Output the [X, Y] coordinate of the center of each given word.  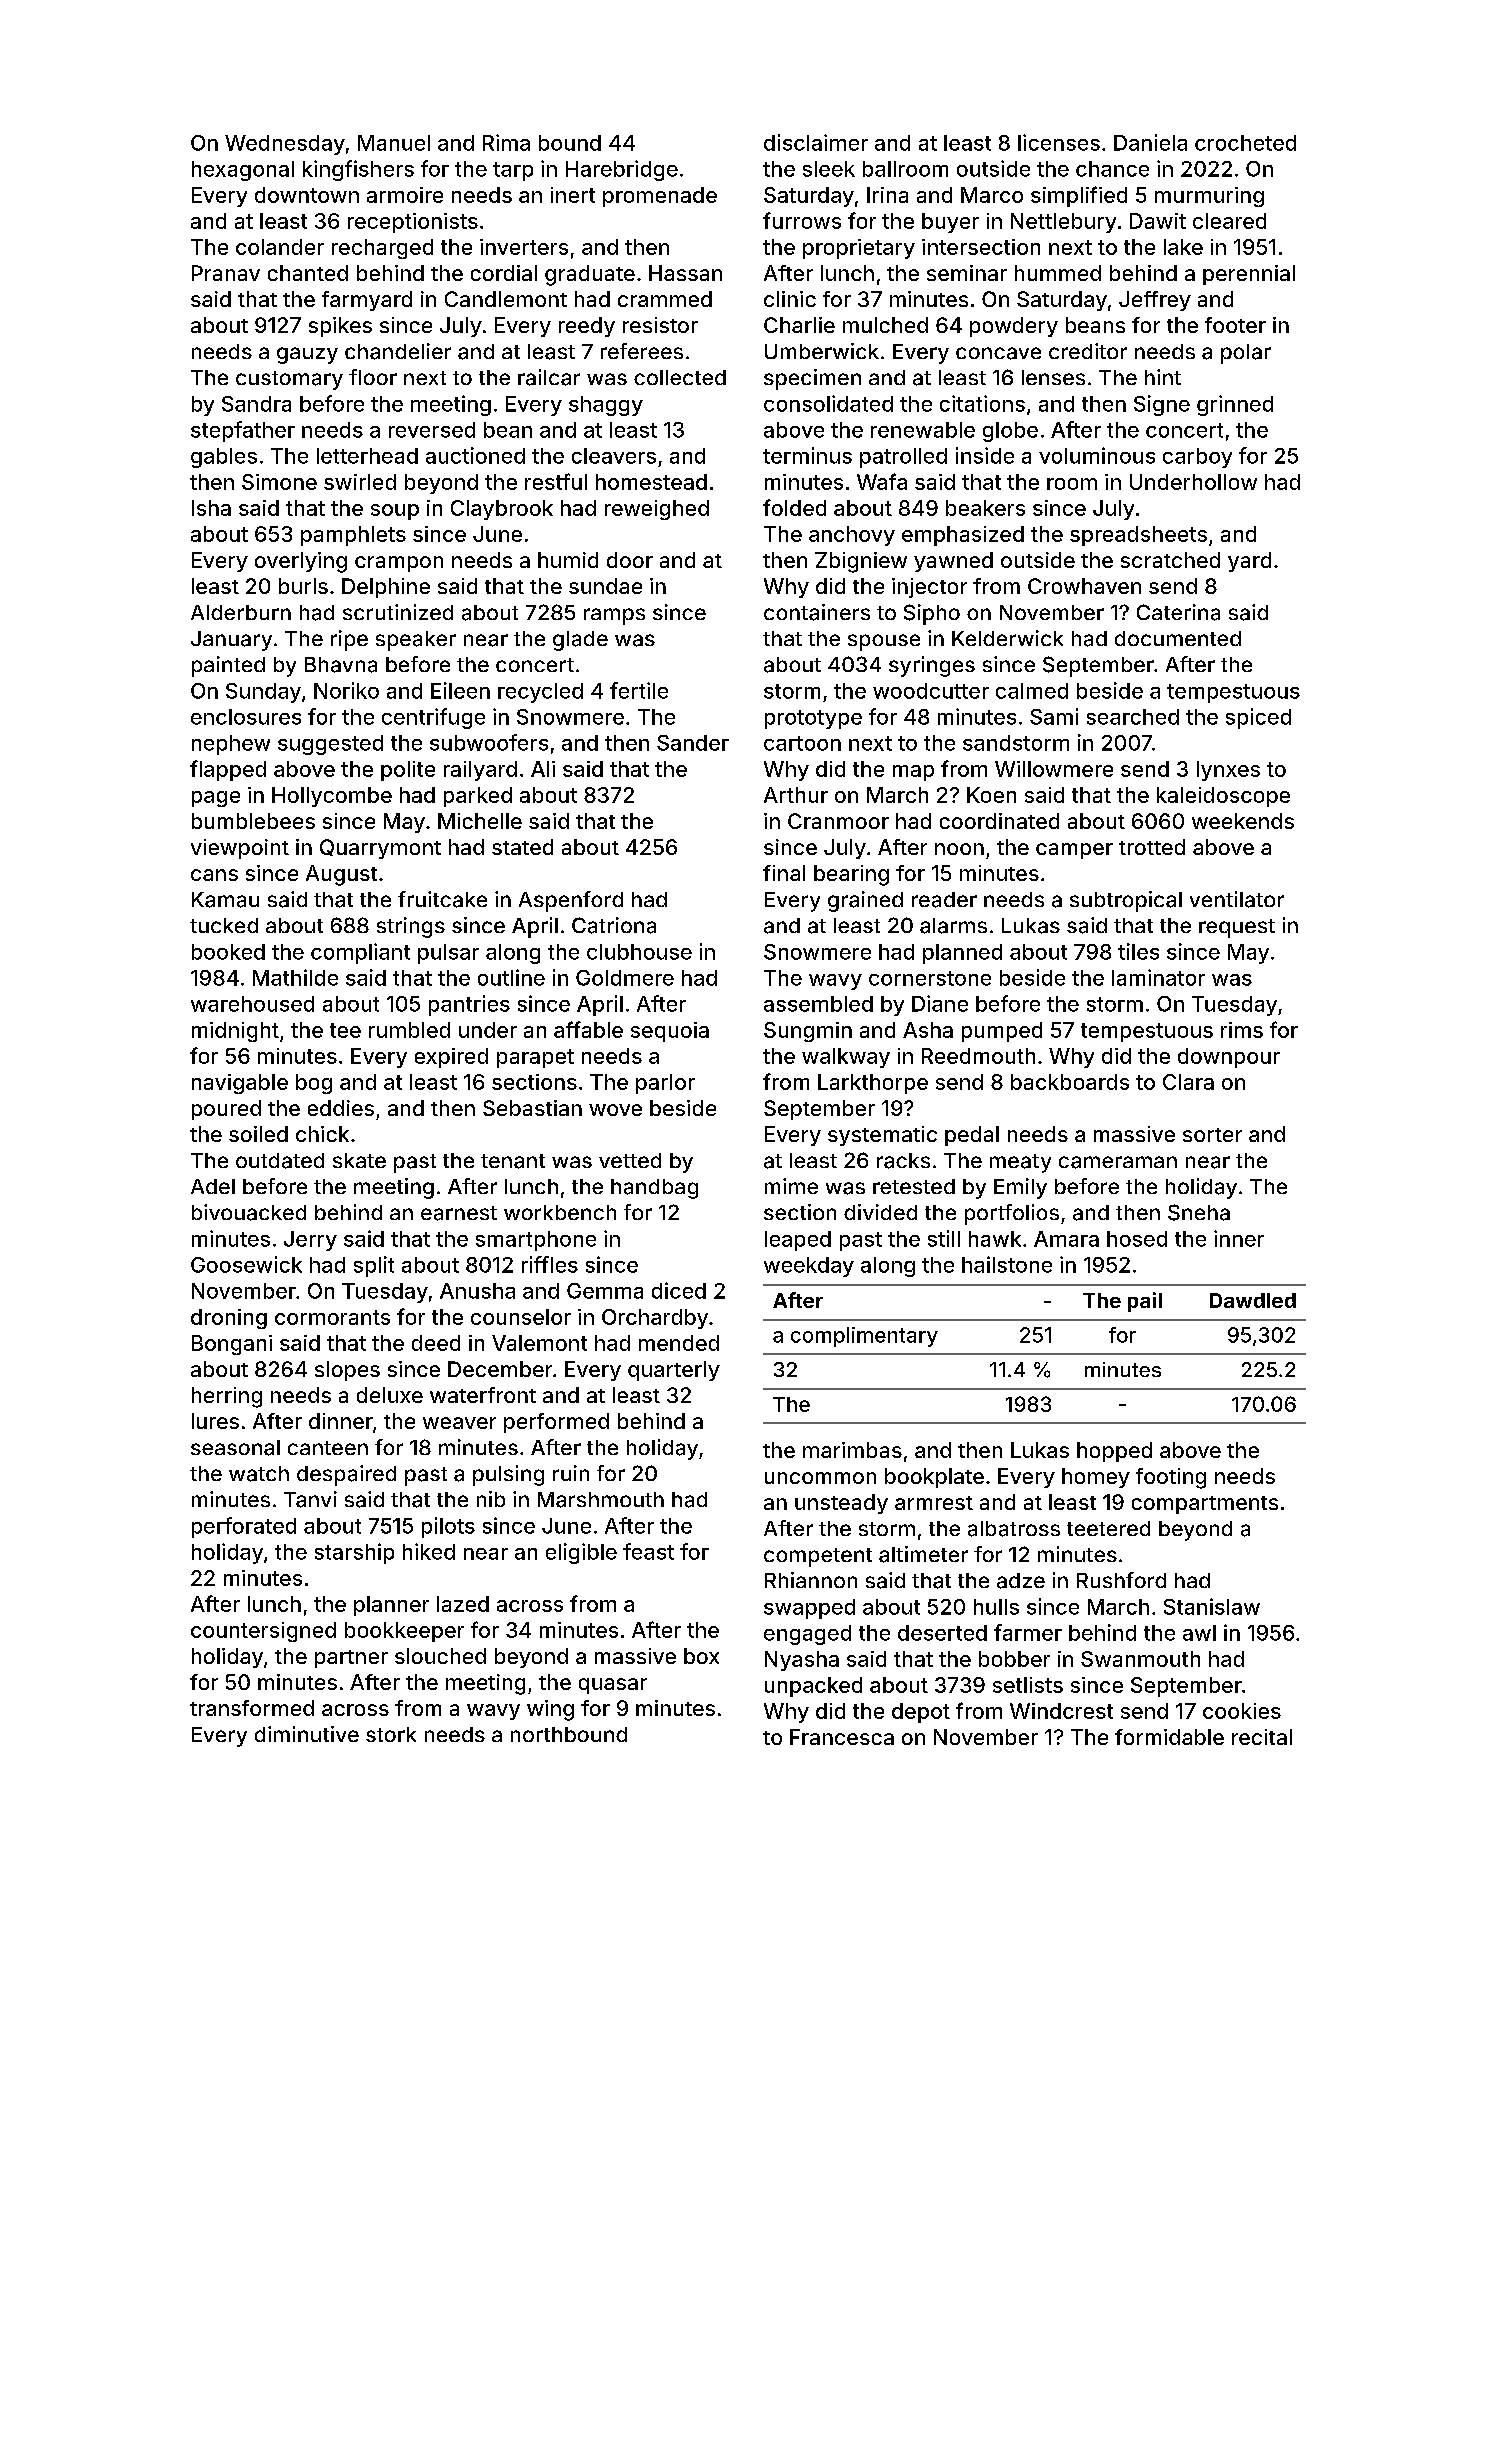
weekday [809, 1267]
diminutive [307, 1734]
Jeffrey [1155, 301]
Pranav [226, 273]
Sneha [1199, 1212]
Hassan [685, 273]
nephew [231, 745]
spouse [884, 642]
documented [1178, 638]
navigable [240, 1084]
